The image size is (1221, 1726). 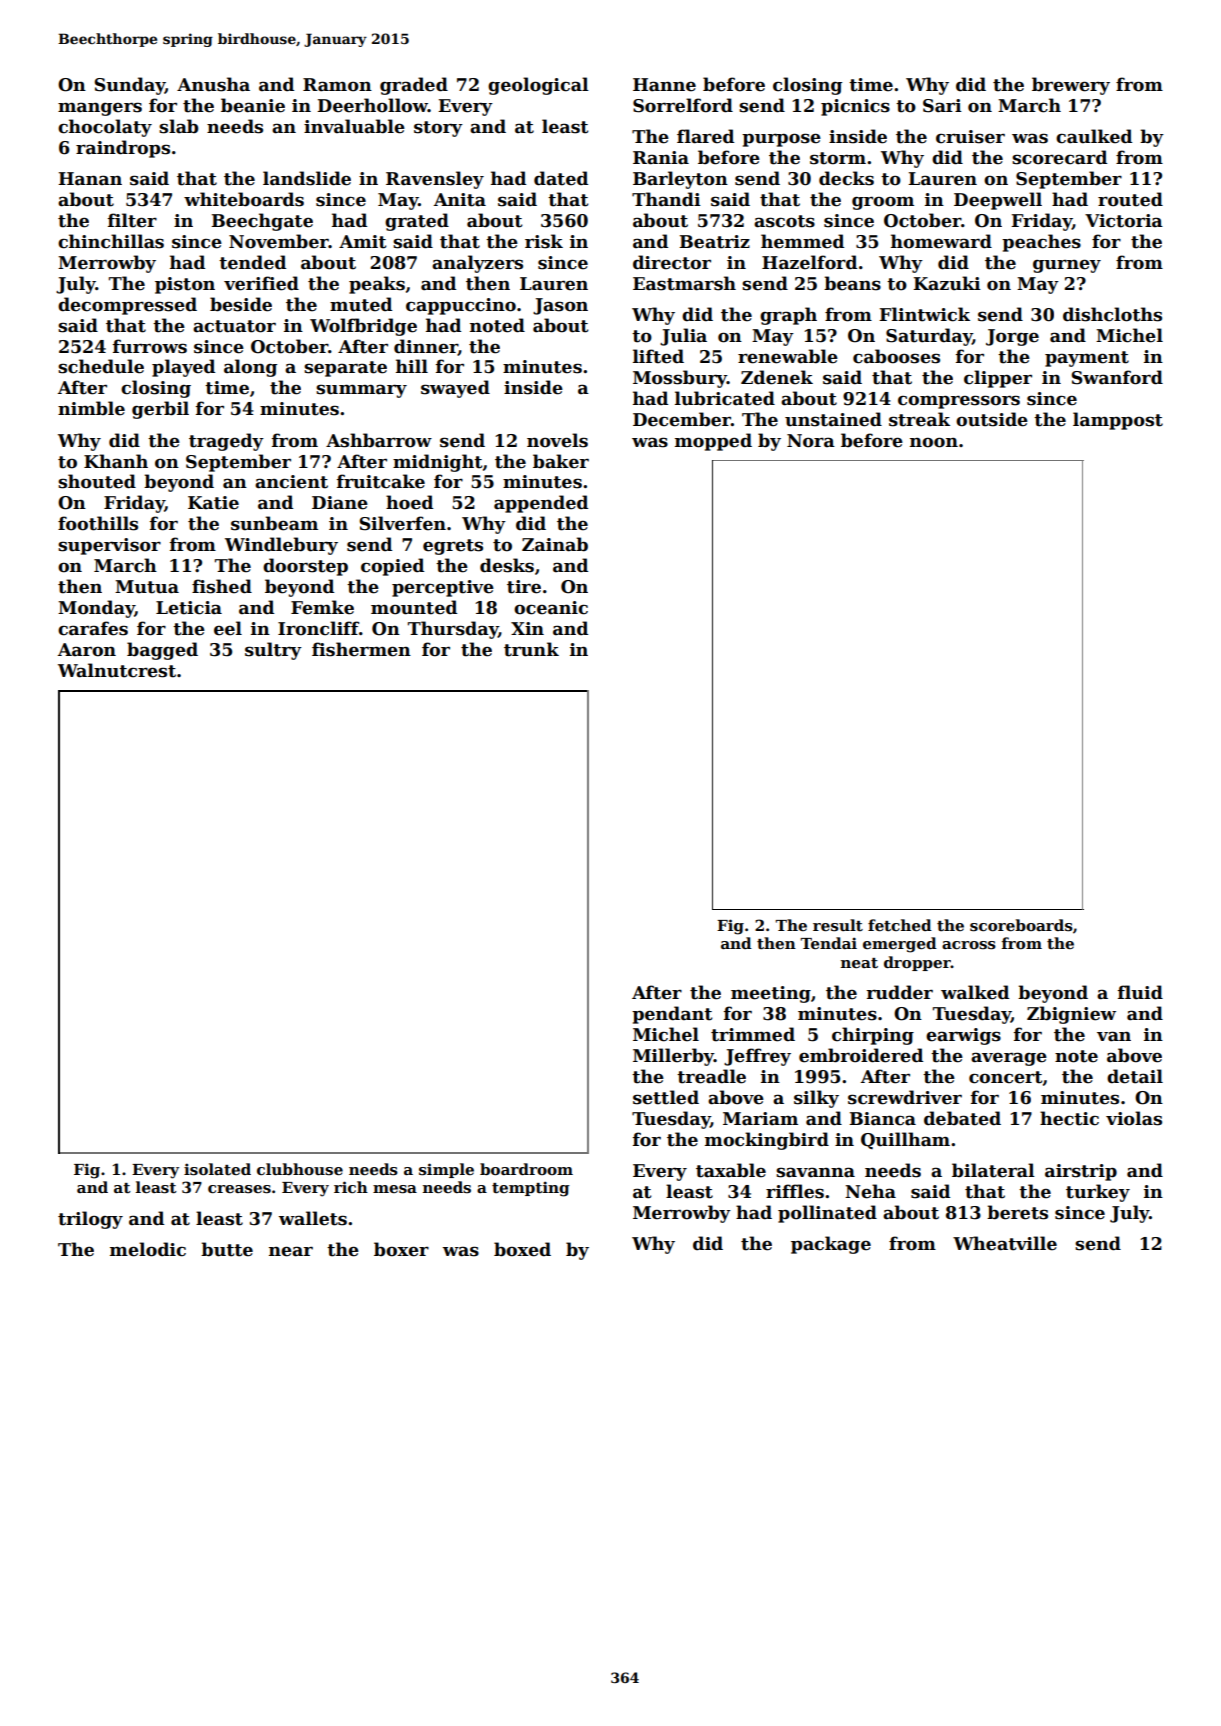 What do you see at coordinates (526, 1169) in the screenshot?
I see `boardroom` at bounding box center [526, 1169].
